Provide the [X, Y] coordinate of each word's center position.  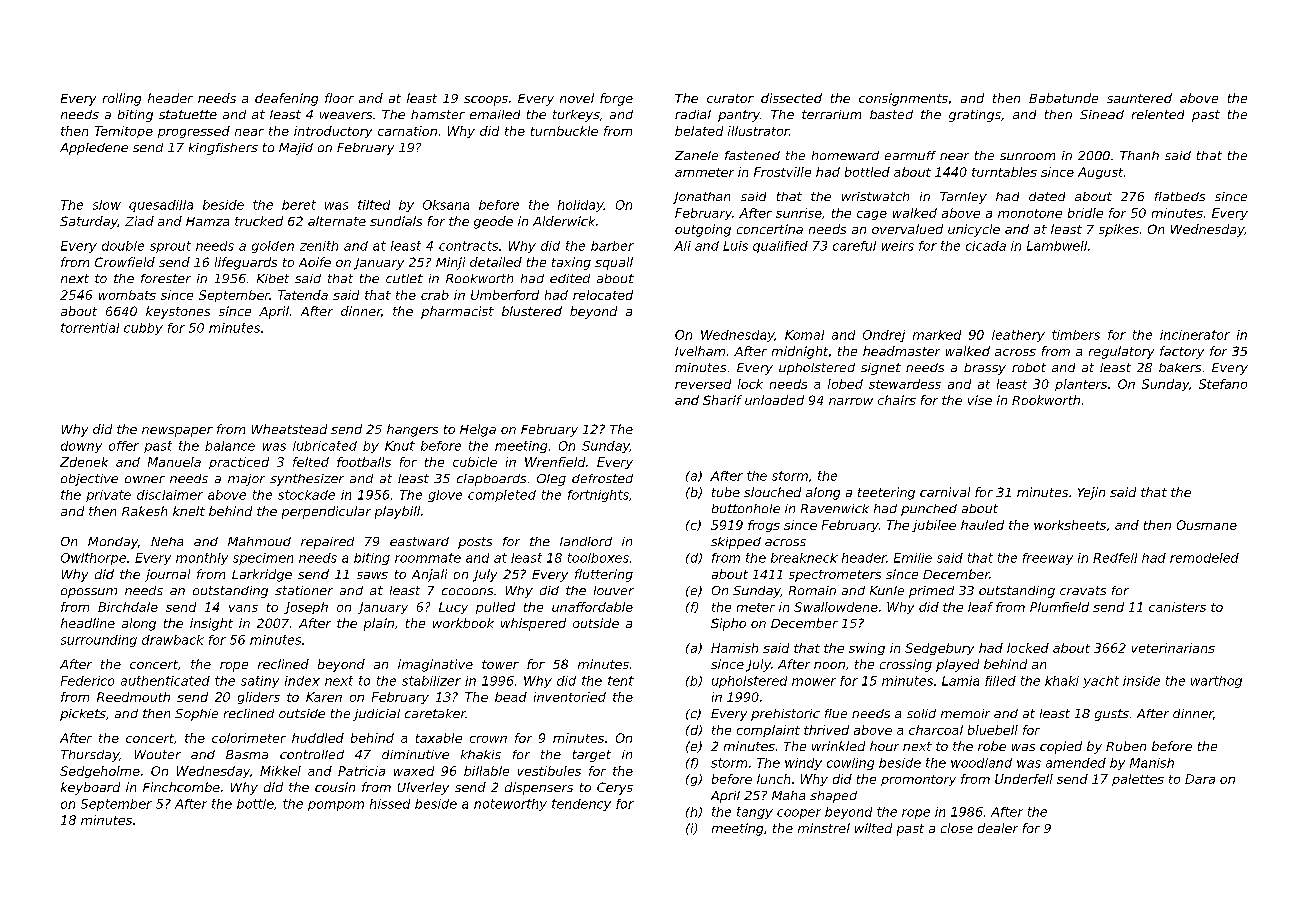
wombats [127, 295]
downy [81, 447]
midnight [800, 352]
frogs [764, 526]
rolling [122, 99]
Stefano [1223, 384]
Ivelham [700, 351]
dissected [791, 98]
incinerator [1195, 335]
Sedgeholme [100, 772]
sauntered [1139, 98]
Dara [1200, 779]
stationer [304, 590]
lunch [773, 779]
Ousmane [1207, 525]
